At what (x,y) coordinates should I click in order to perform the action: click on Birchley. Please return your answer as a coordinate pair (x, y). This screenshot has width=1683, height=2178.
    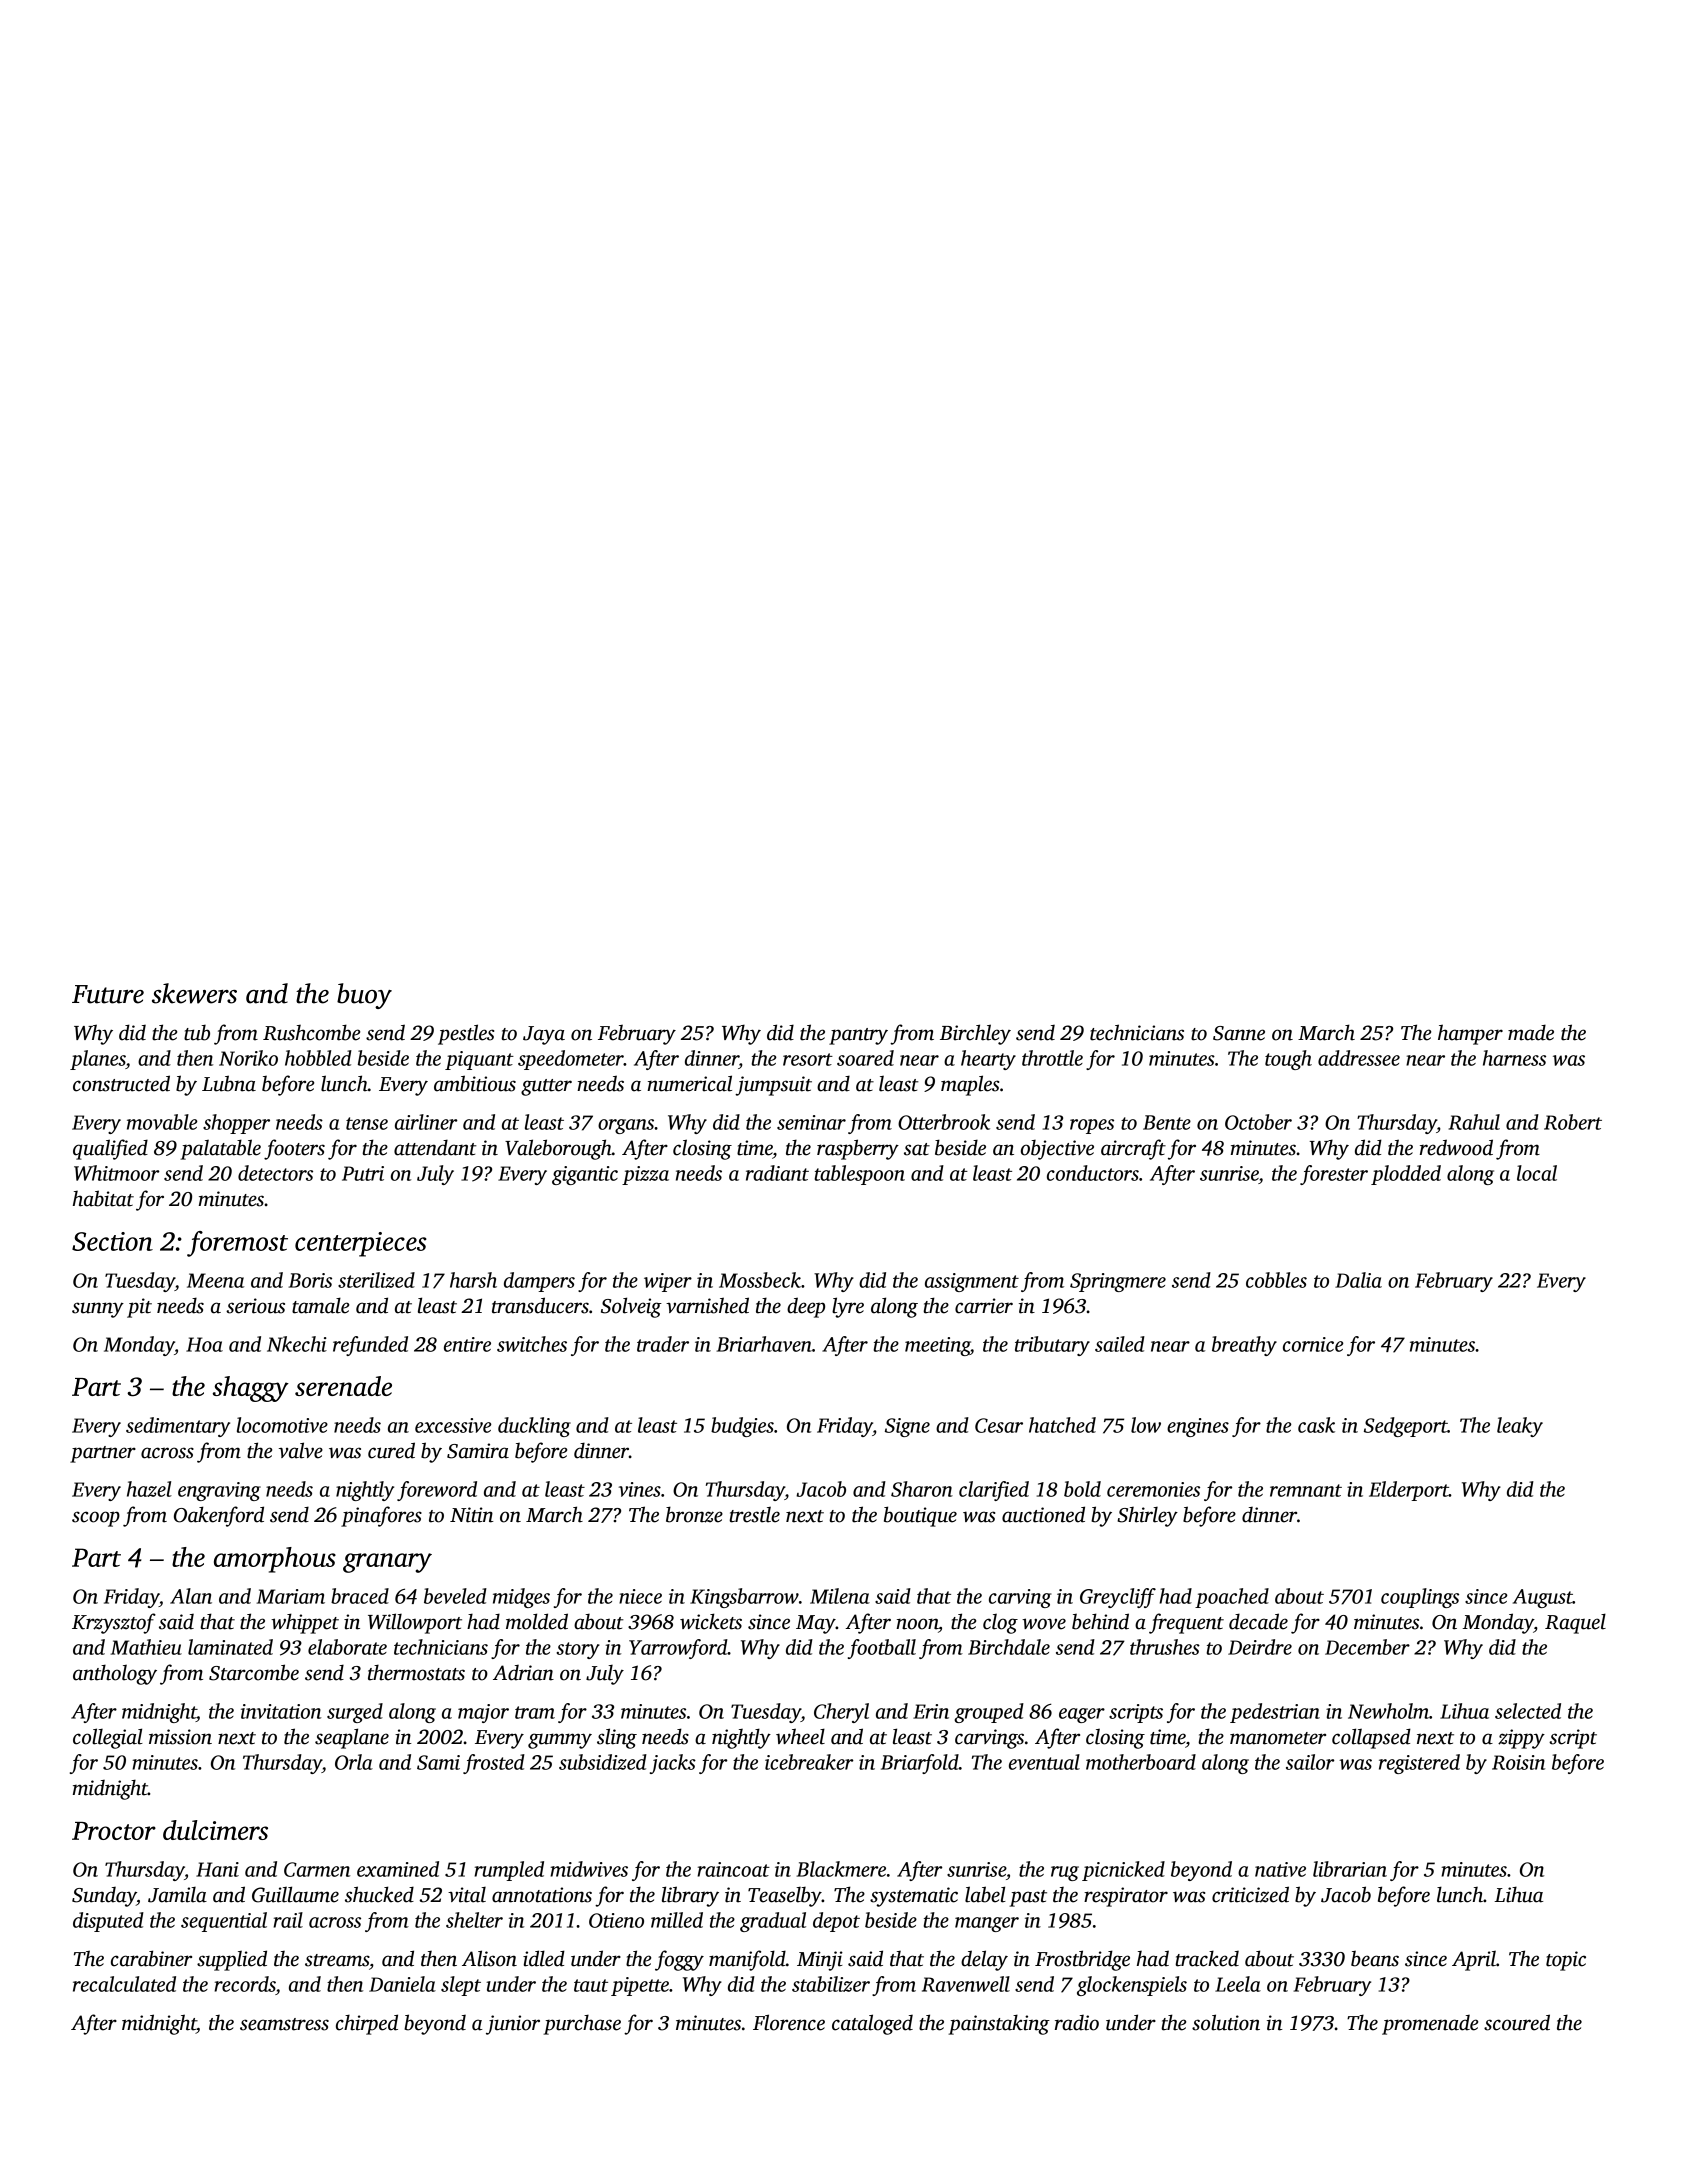
    Looking at the image, I should click on (975, 1034).
